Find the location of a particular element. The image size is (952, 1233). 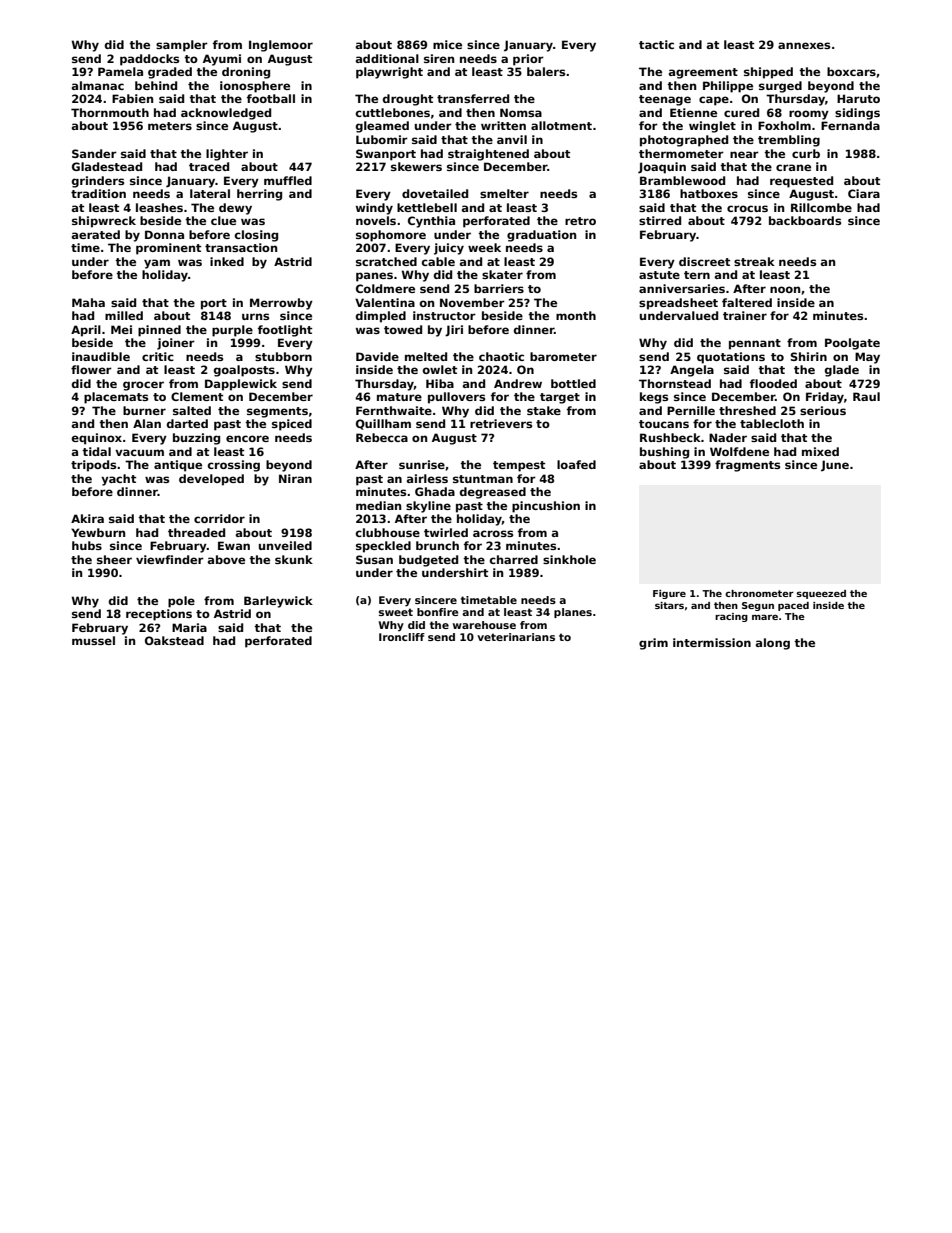

pennant is located at coordinates (755, 344).
